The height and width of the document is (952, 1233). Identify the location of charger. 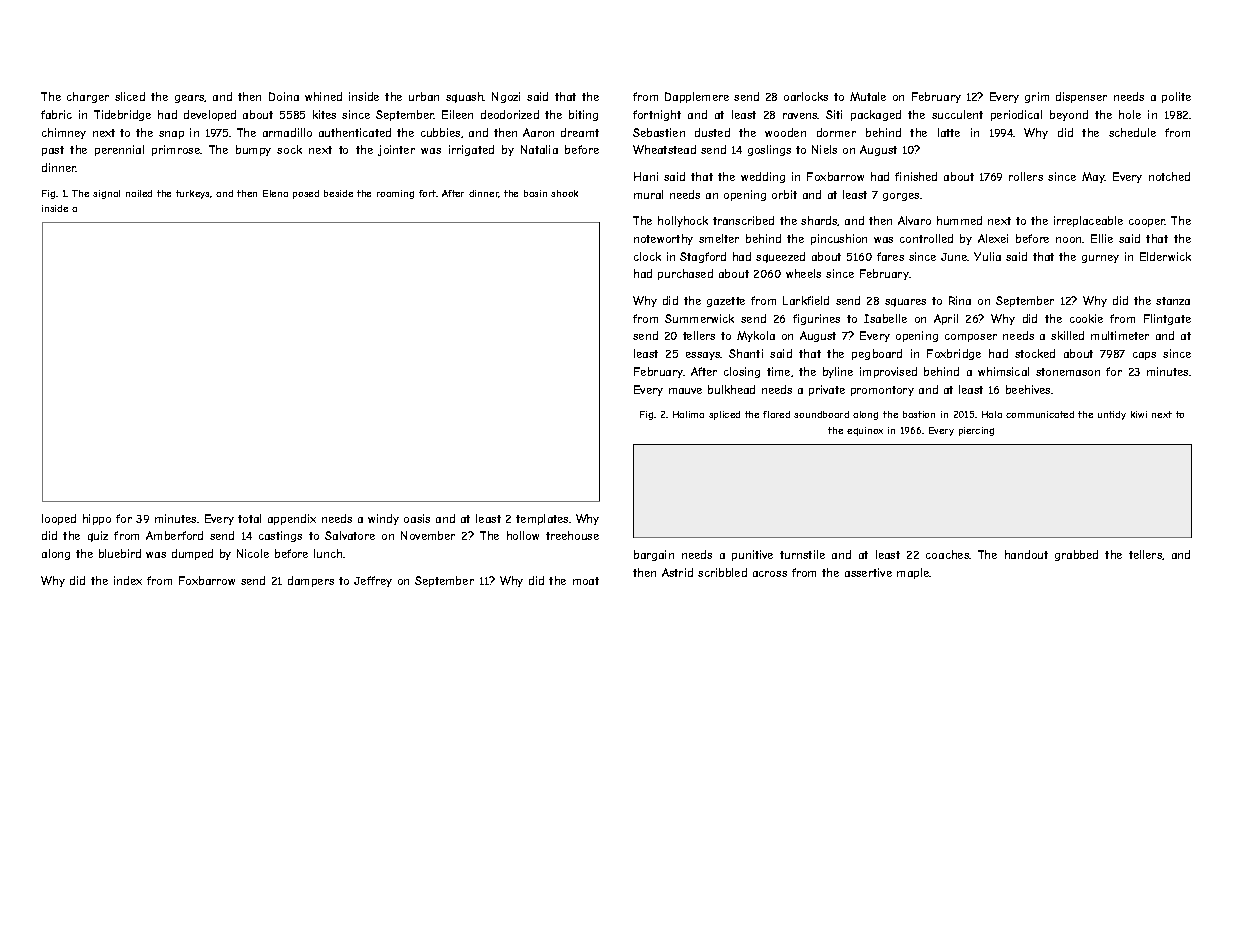
(88, 97).
